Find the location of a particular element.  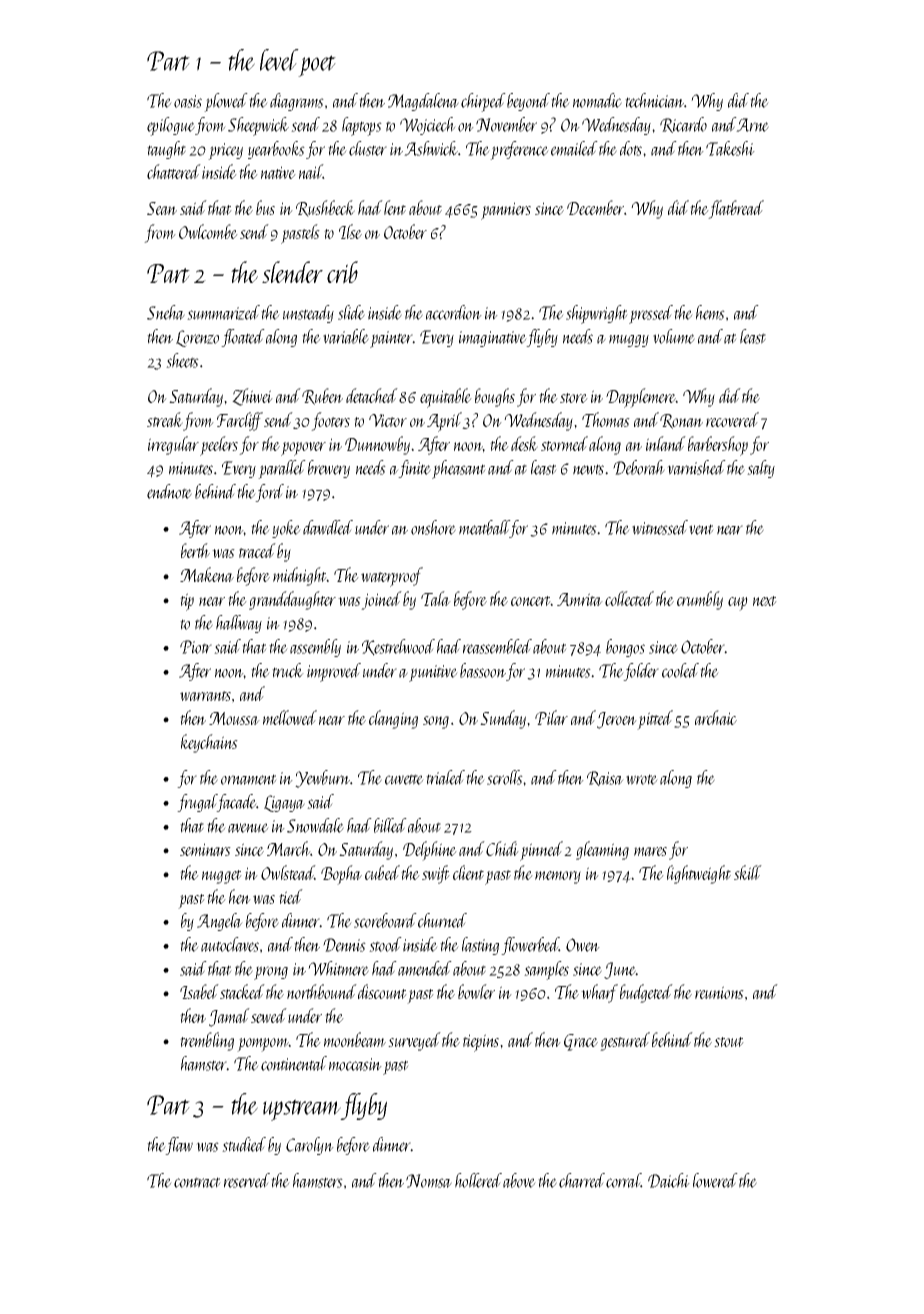

nugget is located at coordinates (222, 877).
